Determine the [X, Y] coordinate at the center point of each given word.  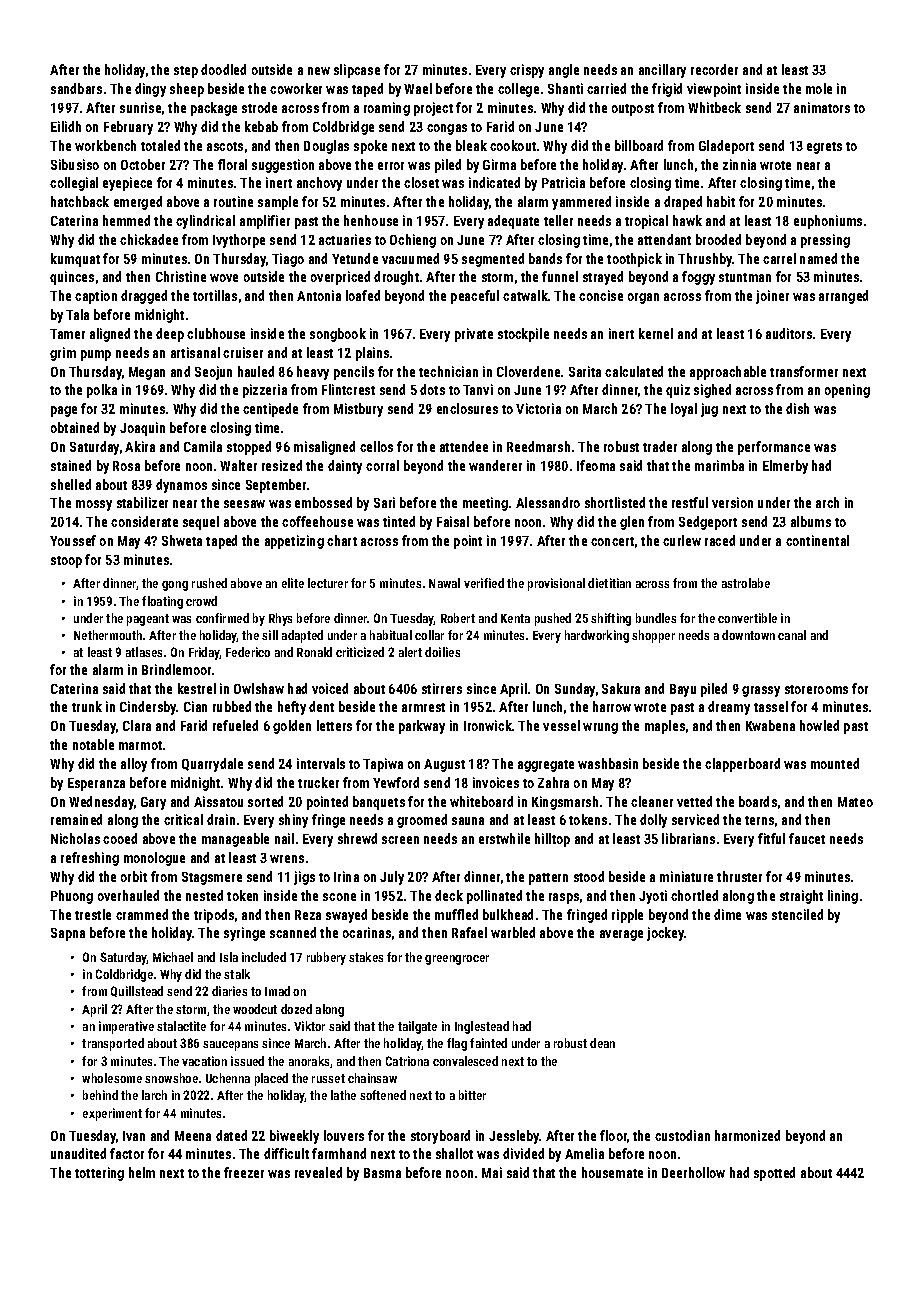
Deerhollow [693, 1172]
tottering [99, 1174]
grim [63, 354]
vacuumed [410, 258]
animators [822, 107]
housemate [612, 1172]
